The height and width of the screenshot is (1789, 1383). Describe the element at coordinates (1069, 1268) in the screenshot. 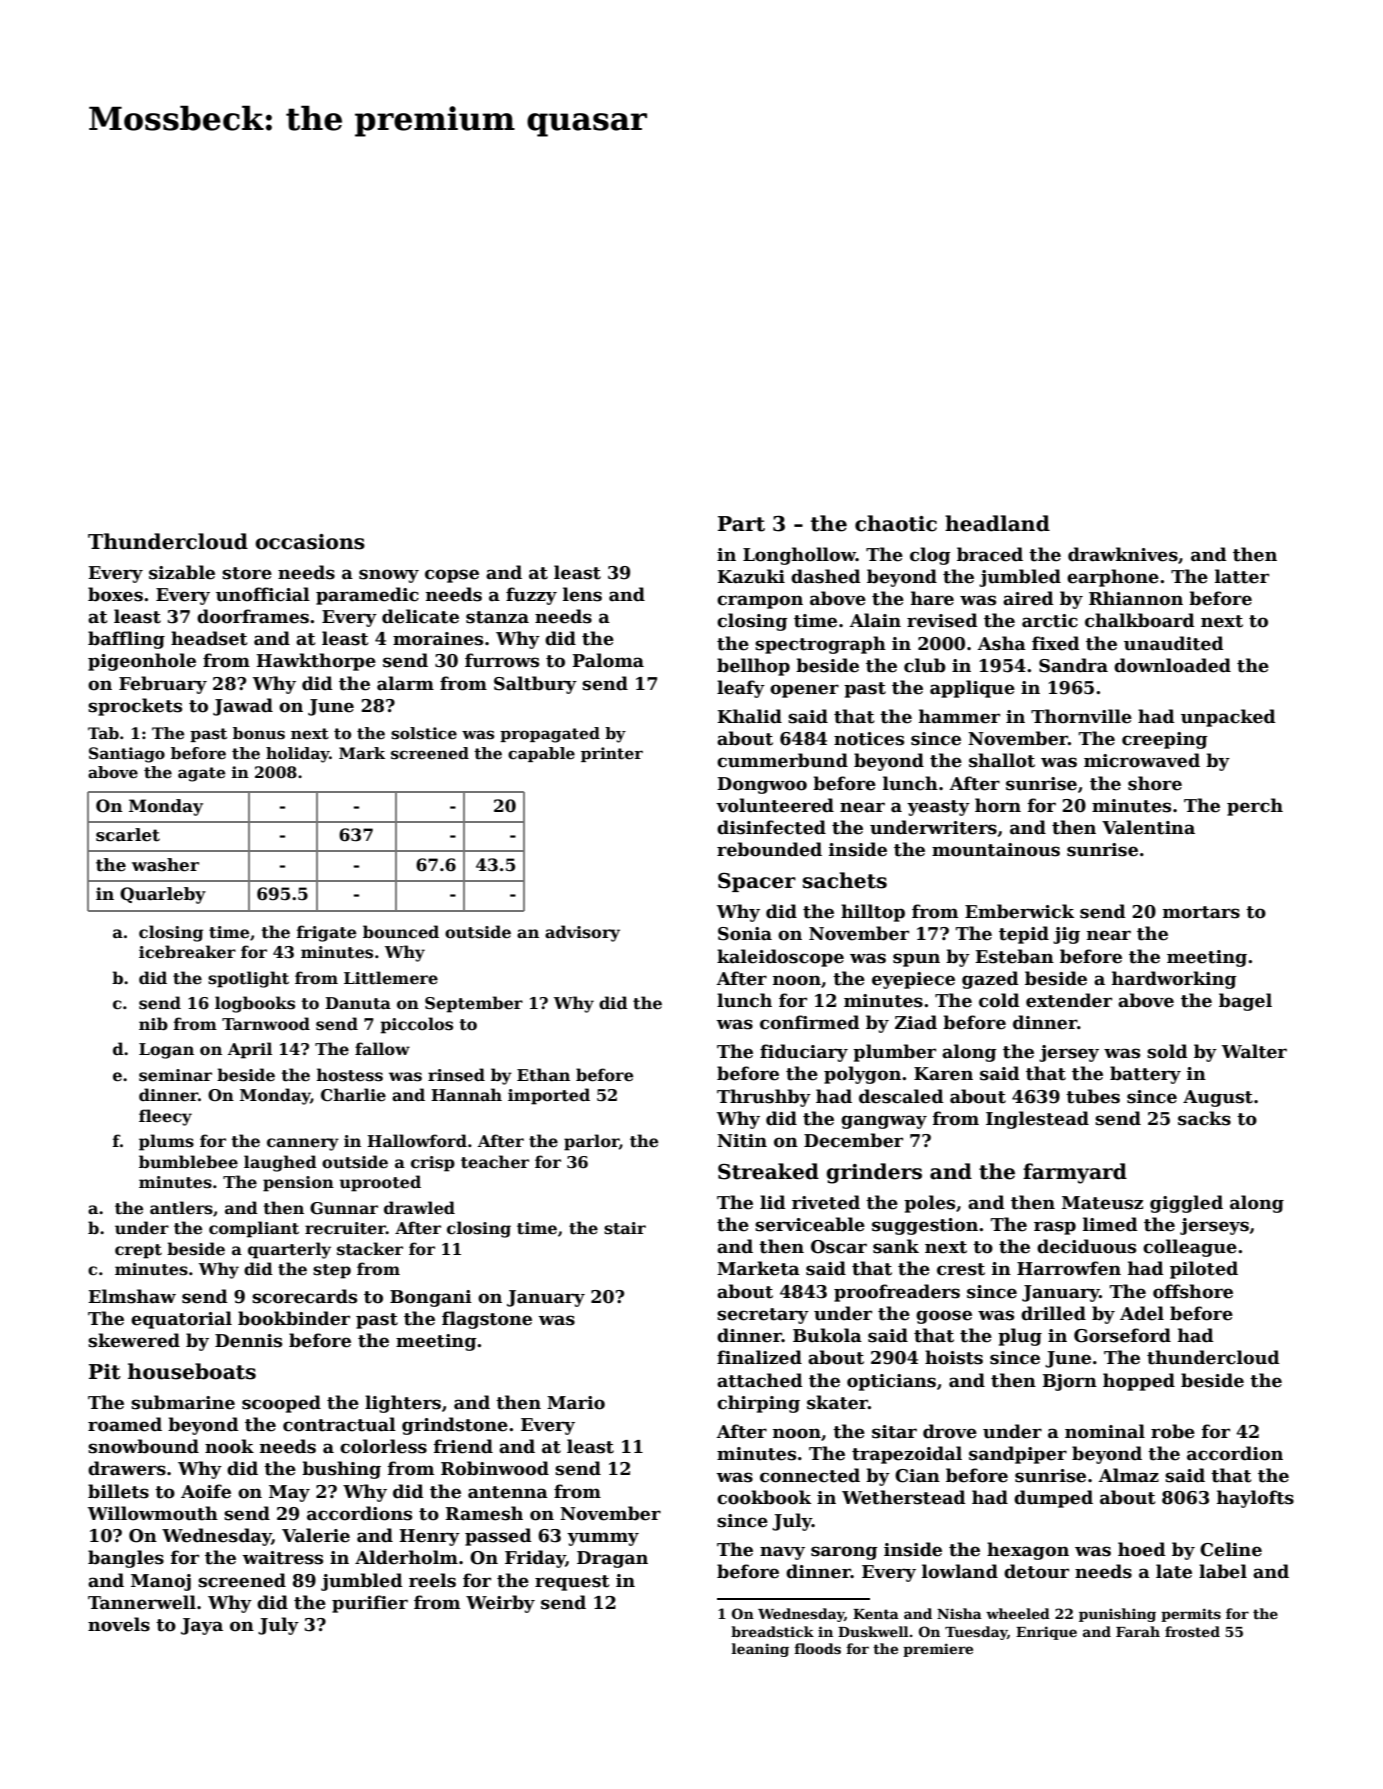

I see `Harrowfen` at that location.
